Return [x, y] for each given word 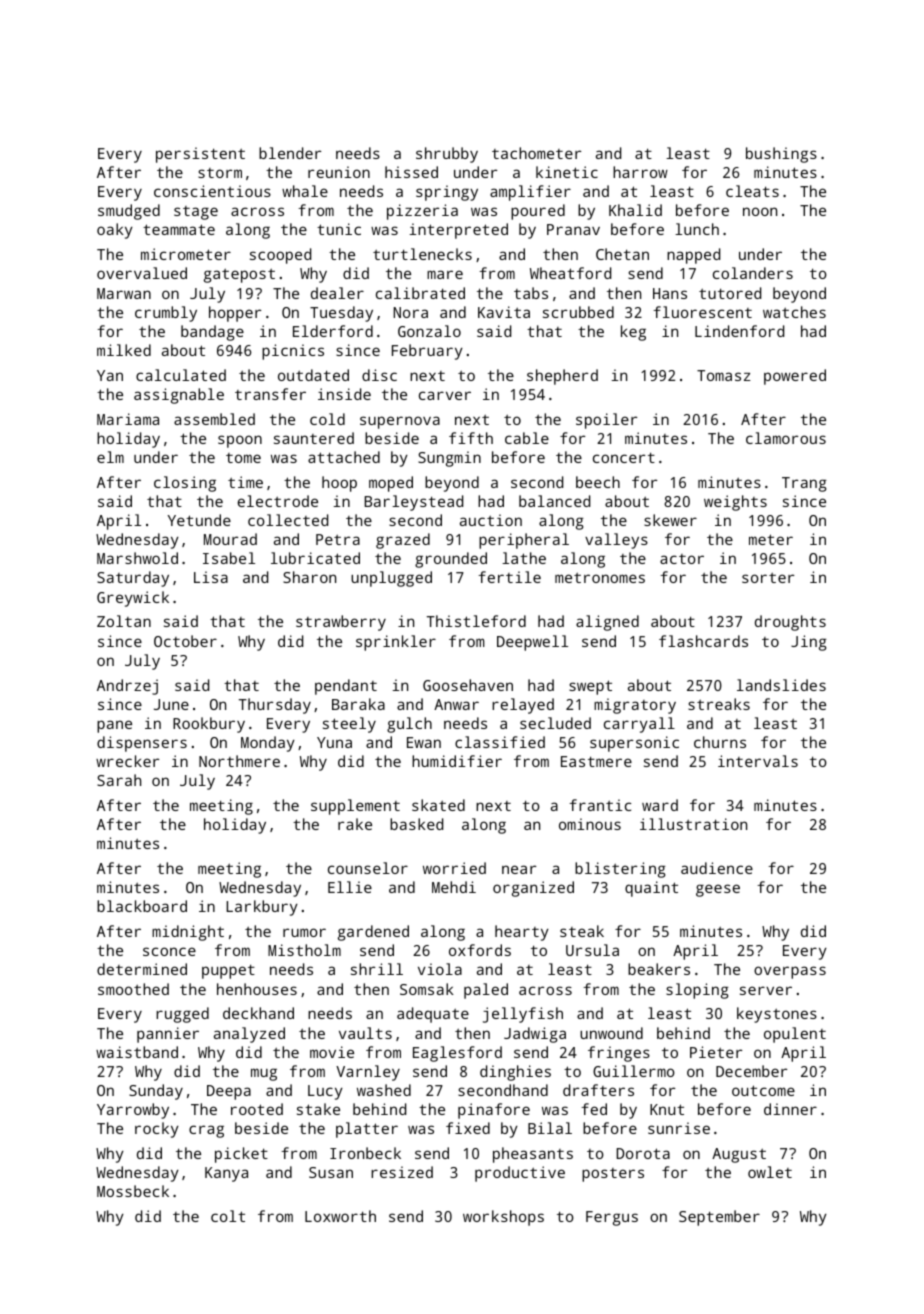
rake [355, 824]
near [519, 869]
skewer [670, 520]
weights [735, 503]
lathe [524, 558]
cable [527, 438]
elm [110, 457]
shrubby [447, 155]
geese [718, 890]
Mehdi [454, 887]
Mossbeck [133, 1191]
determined [142, 969]
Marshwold [137, 558]
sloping [697, 991]
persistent [200, 155]
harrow [640, 172]
